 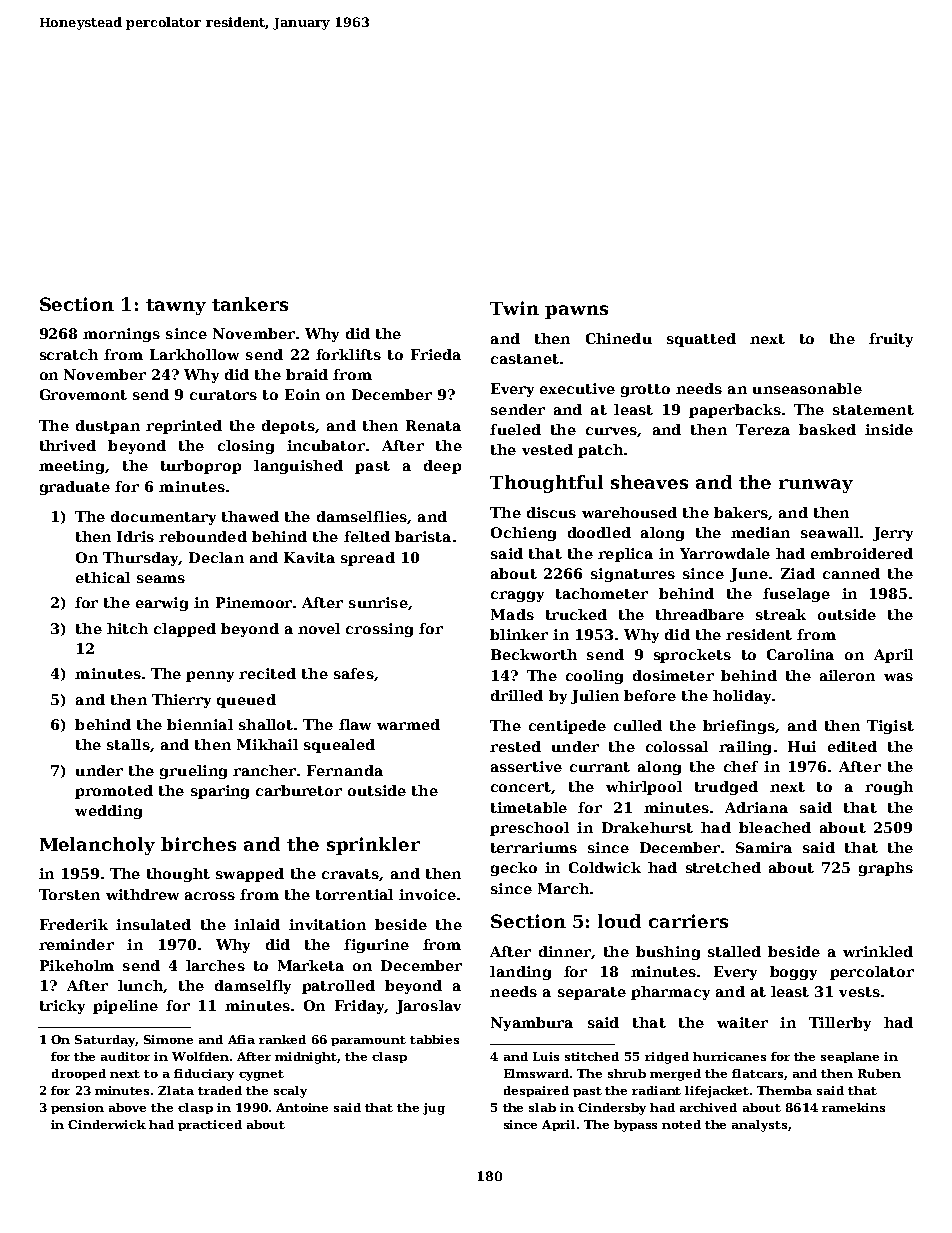 What do you see at coordinates (546, 1056) in the page?
I see `Luis` at bounding box center [546, 1056].
